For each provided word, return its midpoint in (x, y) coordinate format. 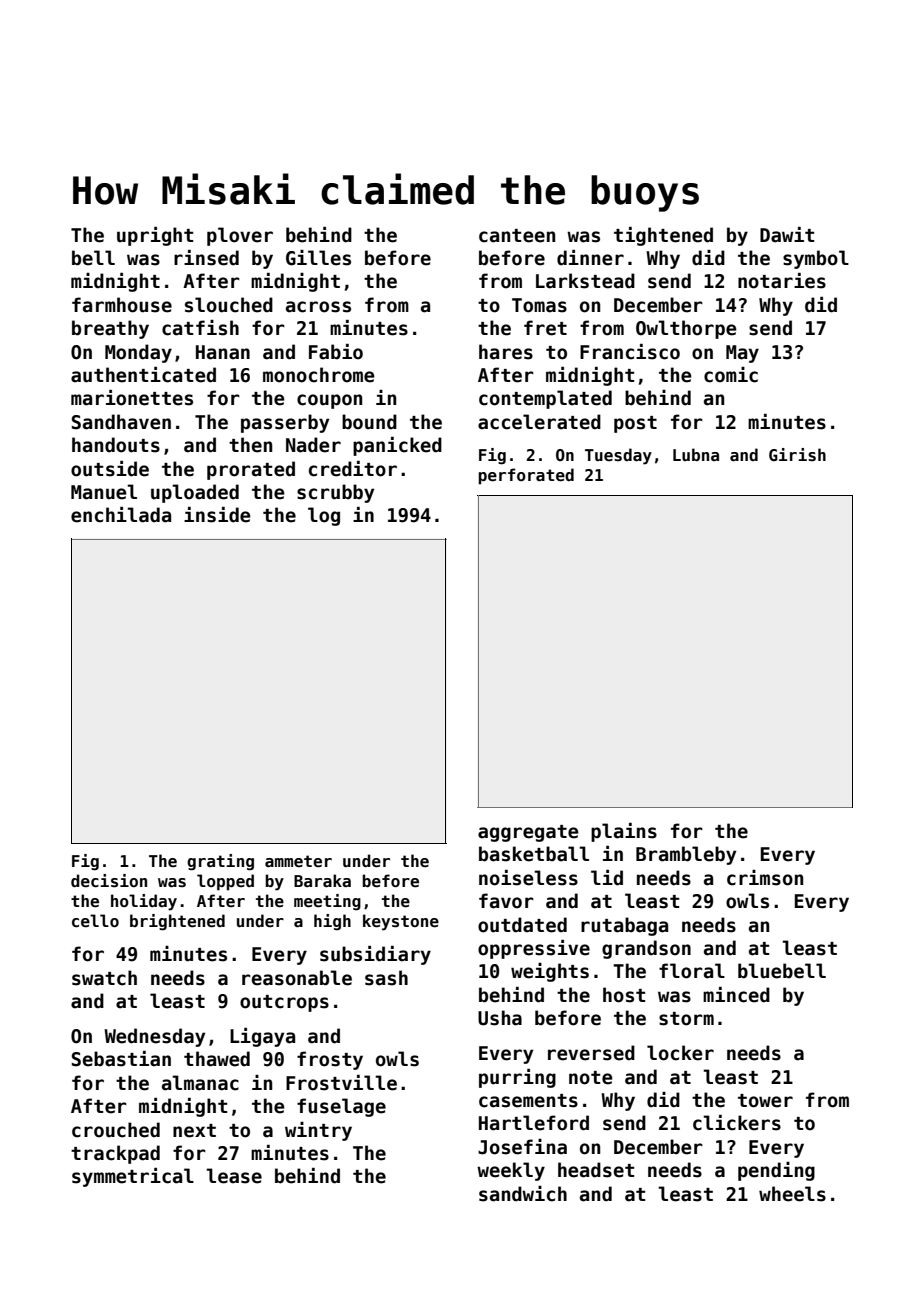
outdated (522, 925)
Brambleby (686, 855)
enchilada (121, 515)
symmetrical (133, 1177)
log (324, 516)
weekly (511, 1171)
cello (95, 921)
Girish (797, 455)
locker (680, 1053)
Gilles (318, 258)
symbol (816, 259)
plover (240, 236)
